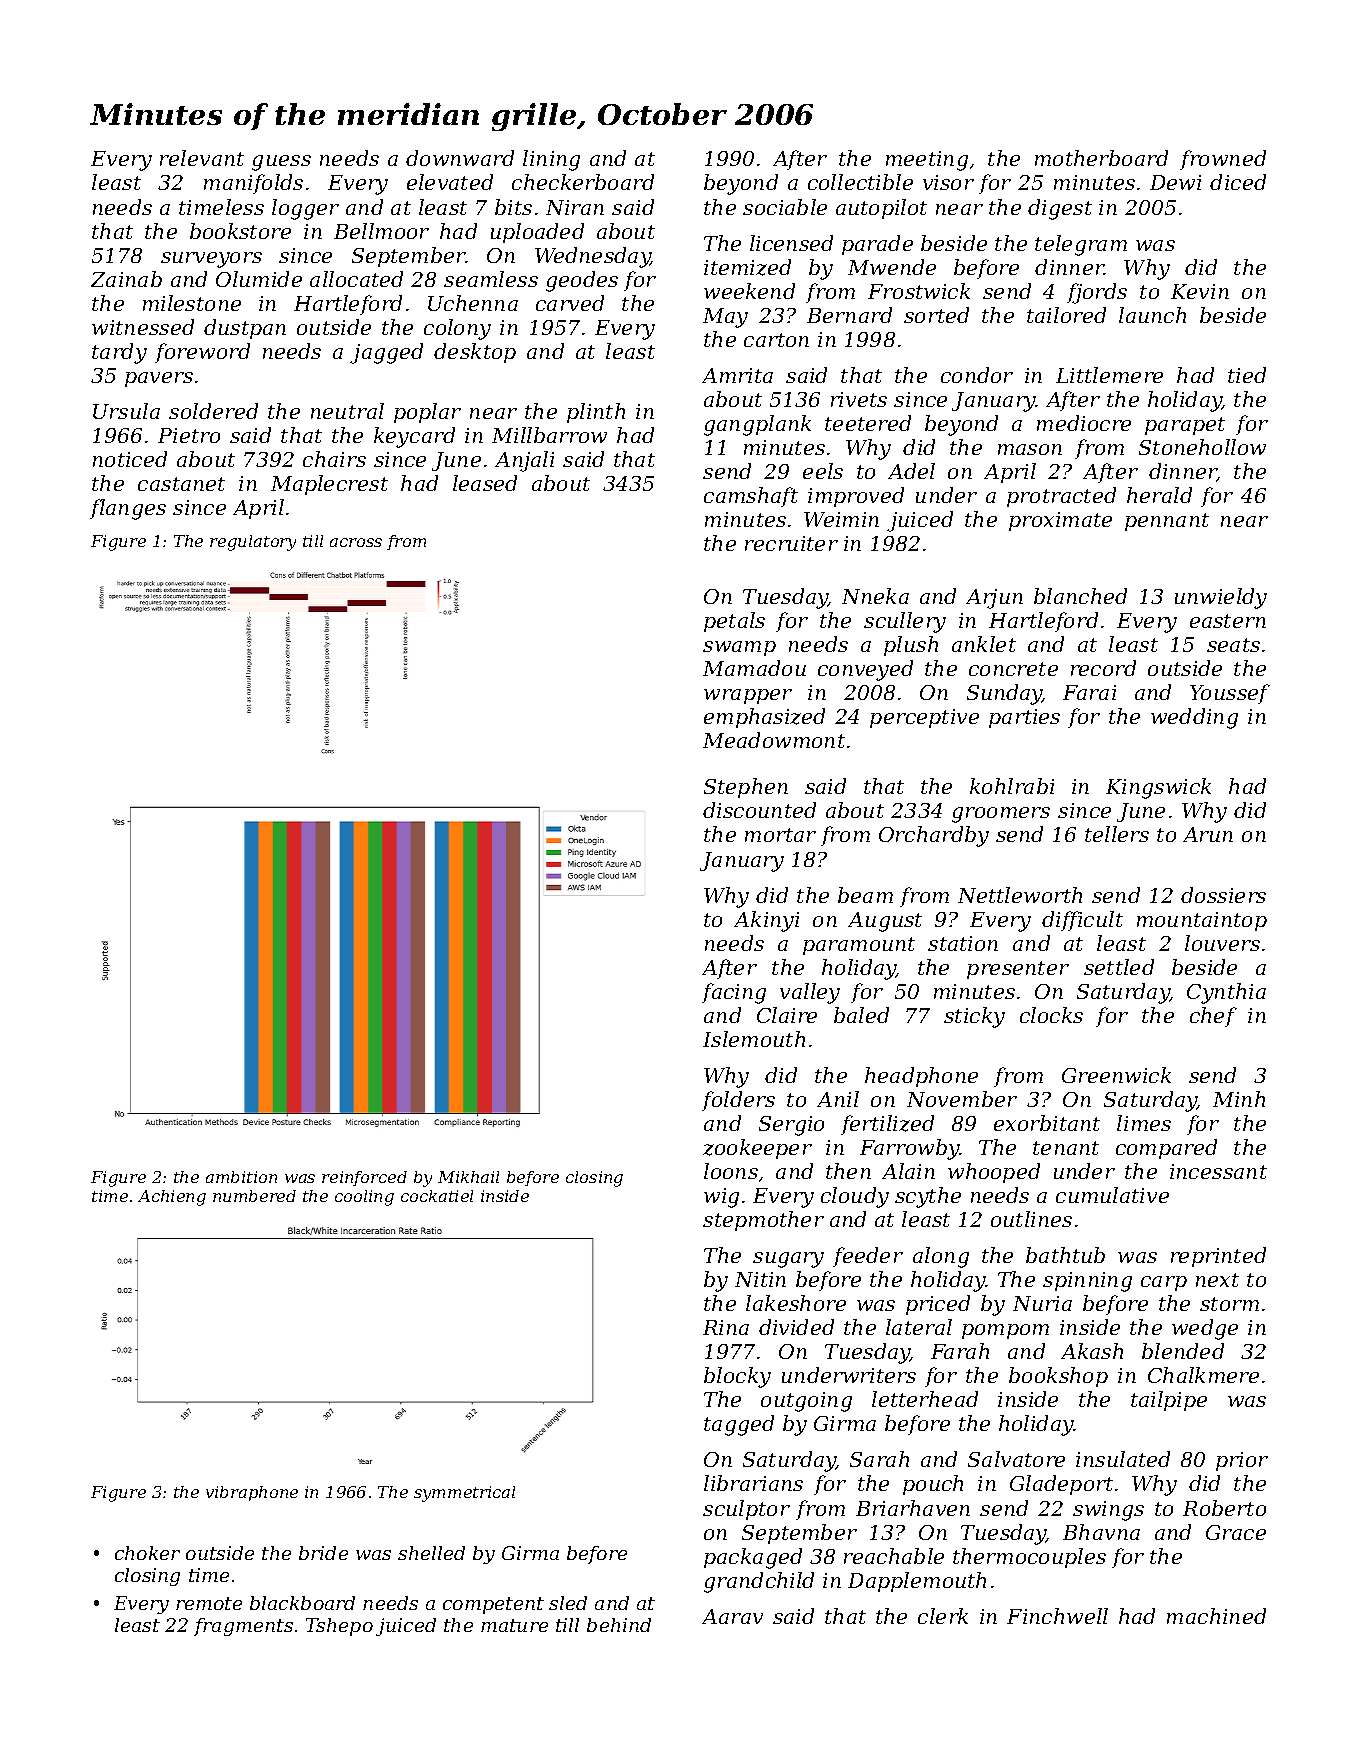 This document has height=1759, width=1359. I want to click on sociable, so click(785, 207).
